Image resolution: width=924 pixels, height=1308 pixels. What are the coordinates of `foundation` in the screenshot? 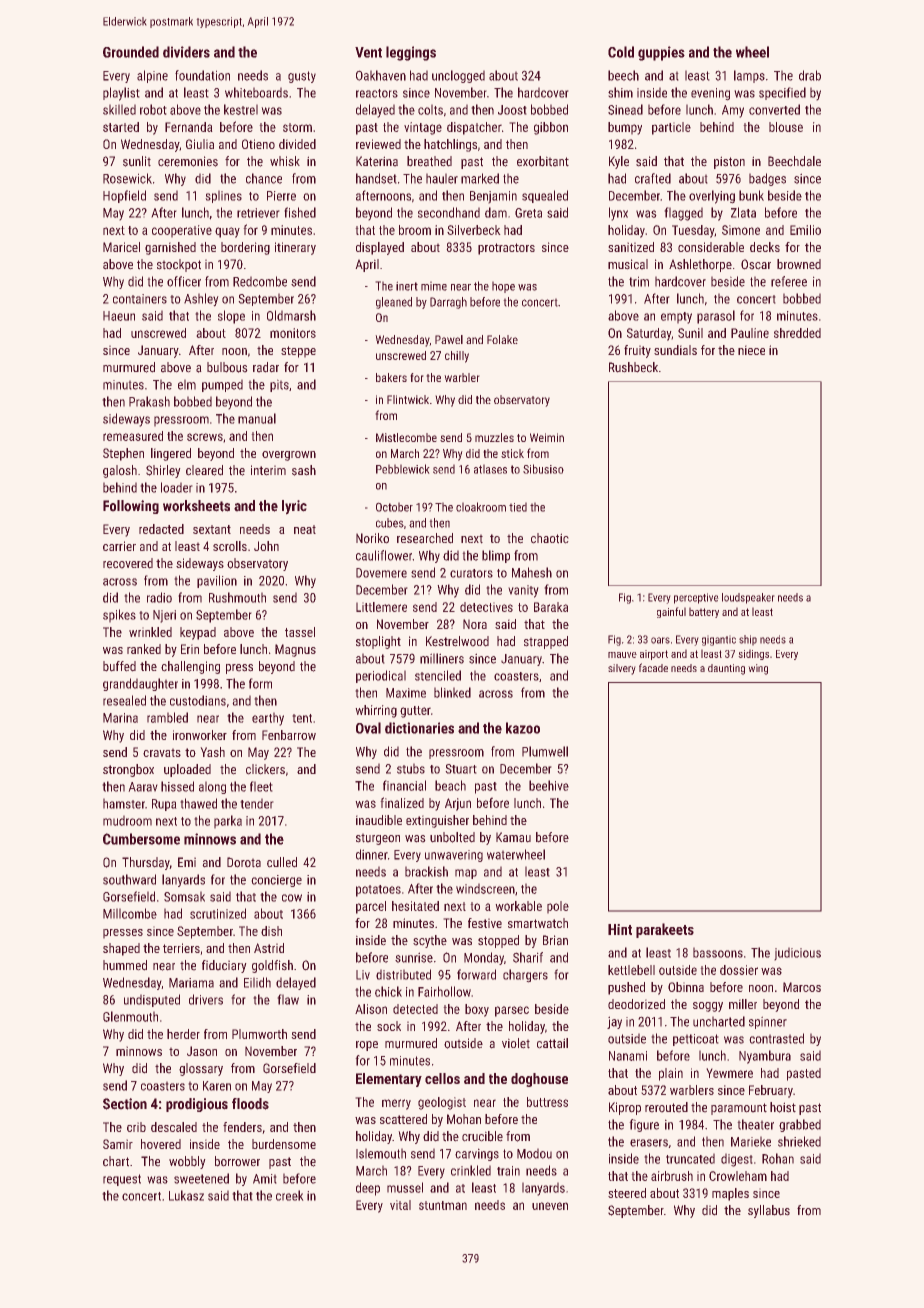 It's located at (202, 75).
